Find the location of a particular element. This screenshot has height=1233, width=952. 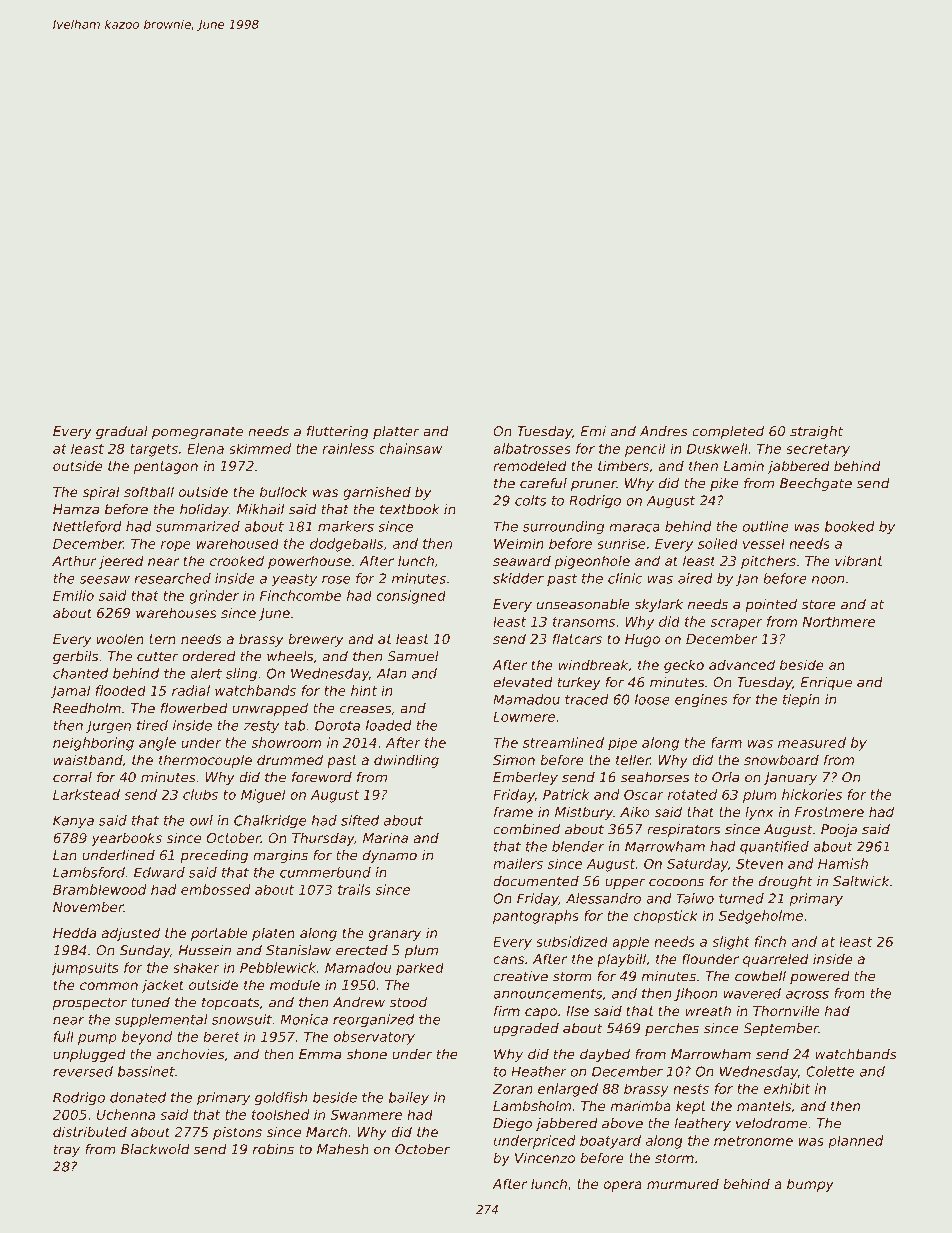

Hamza is located at coordinates (76, 509).
